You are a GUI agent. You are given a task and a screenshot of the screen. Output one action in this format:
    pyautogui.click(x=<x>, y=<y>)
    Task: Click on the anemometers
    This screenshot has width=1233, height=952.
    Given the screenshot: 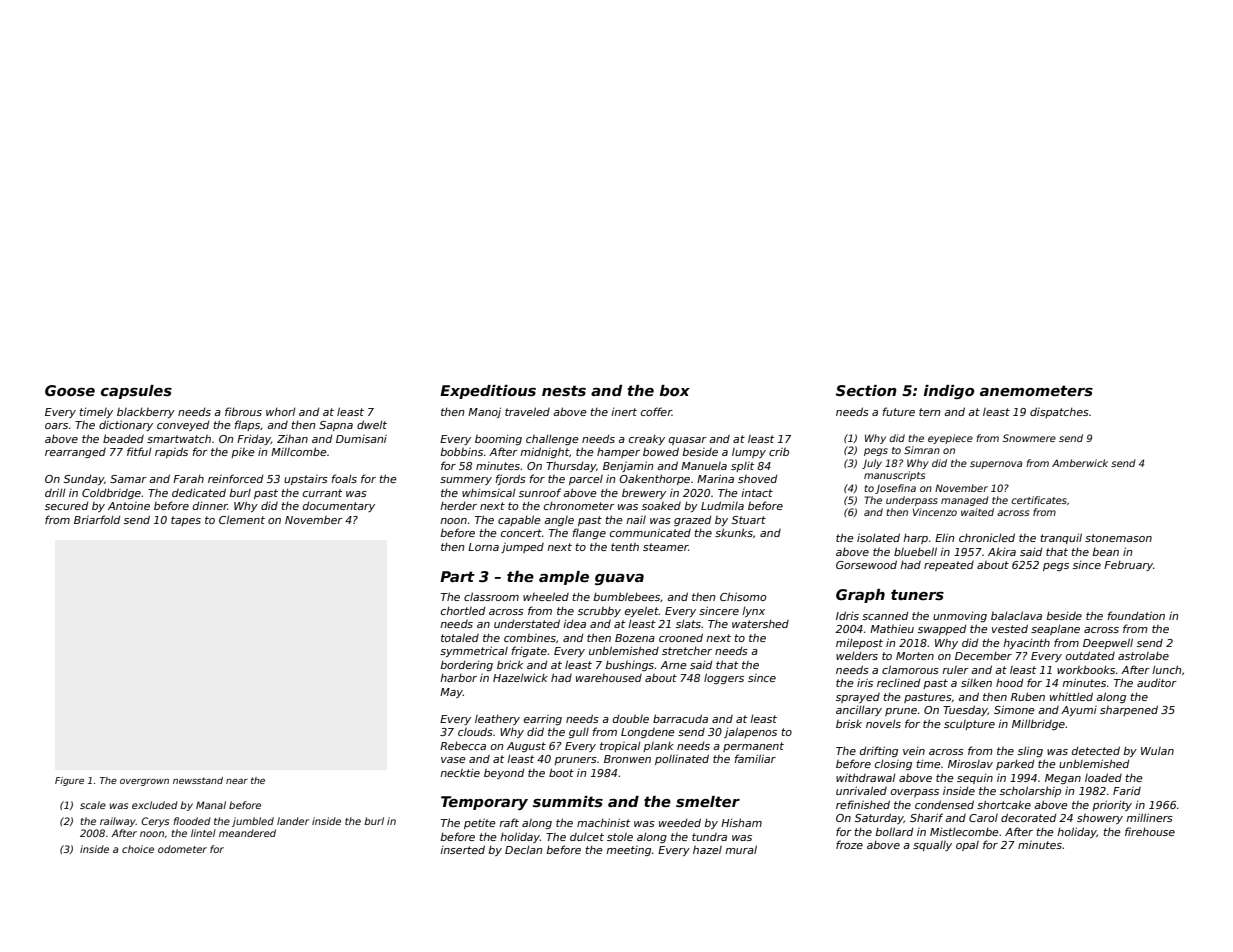 What is the action you would take?
    pyautogui.click(x=1036, y=390)
